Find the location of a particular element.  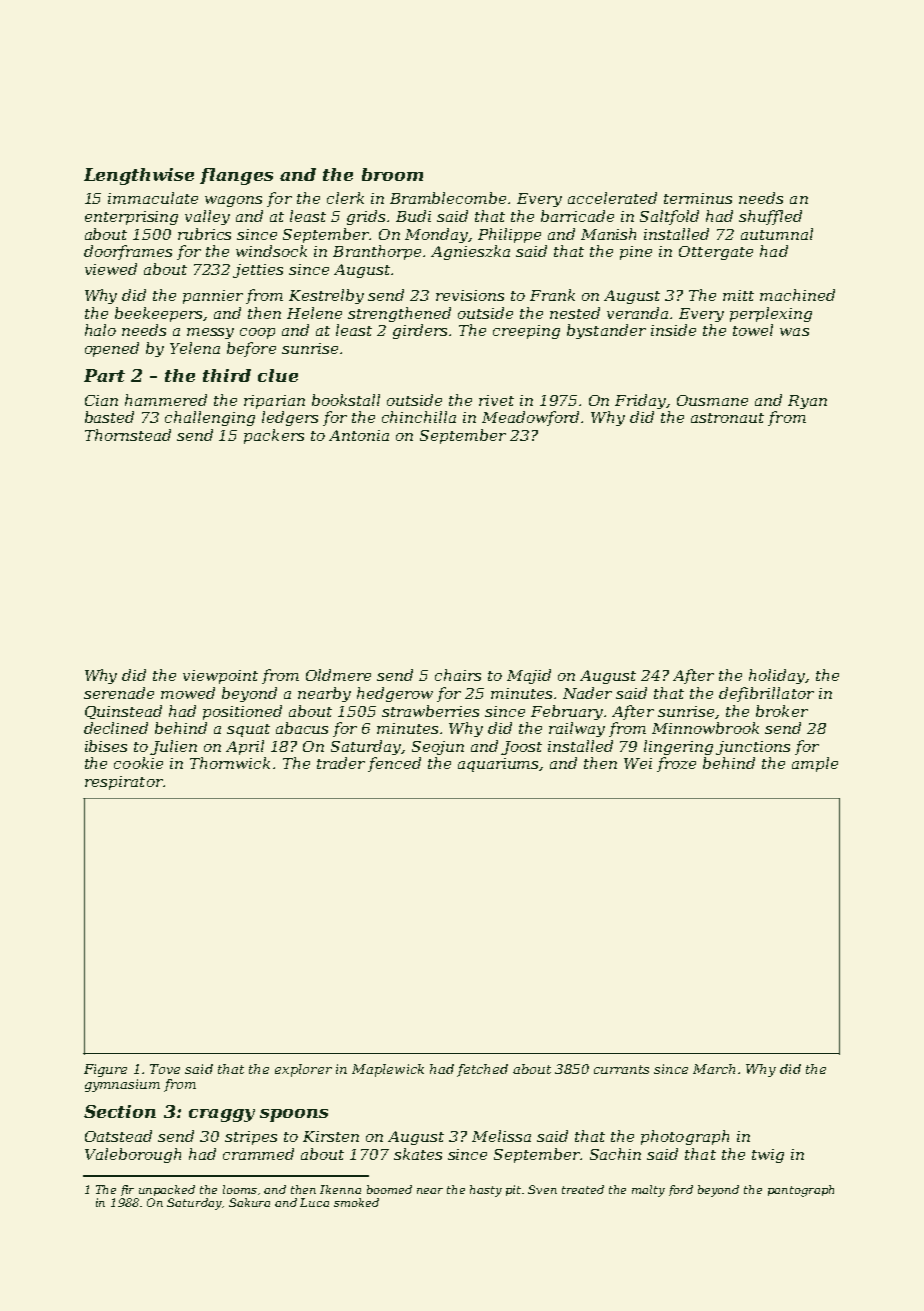

currants is located at coordinates (621, 1069).
